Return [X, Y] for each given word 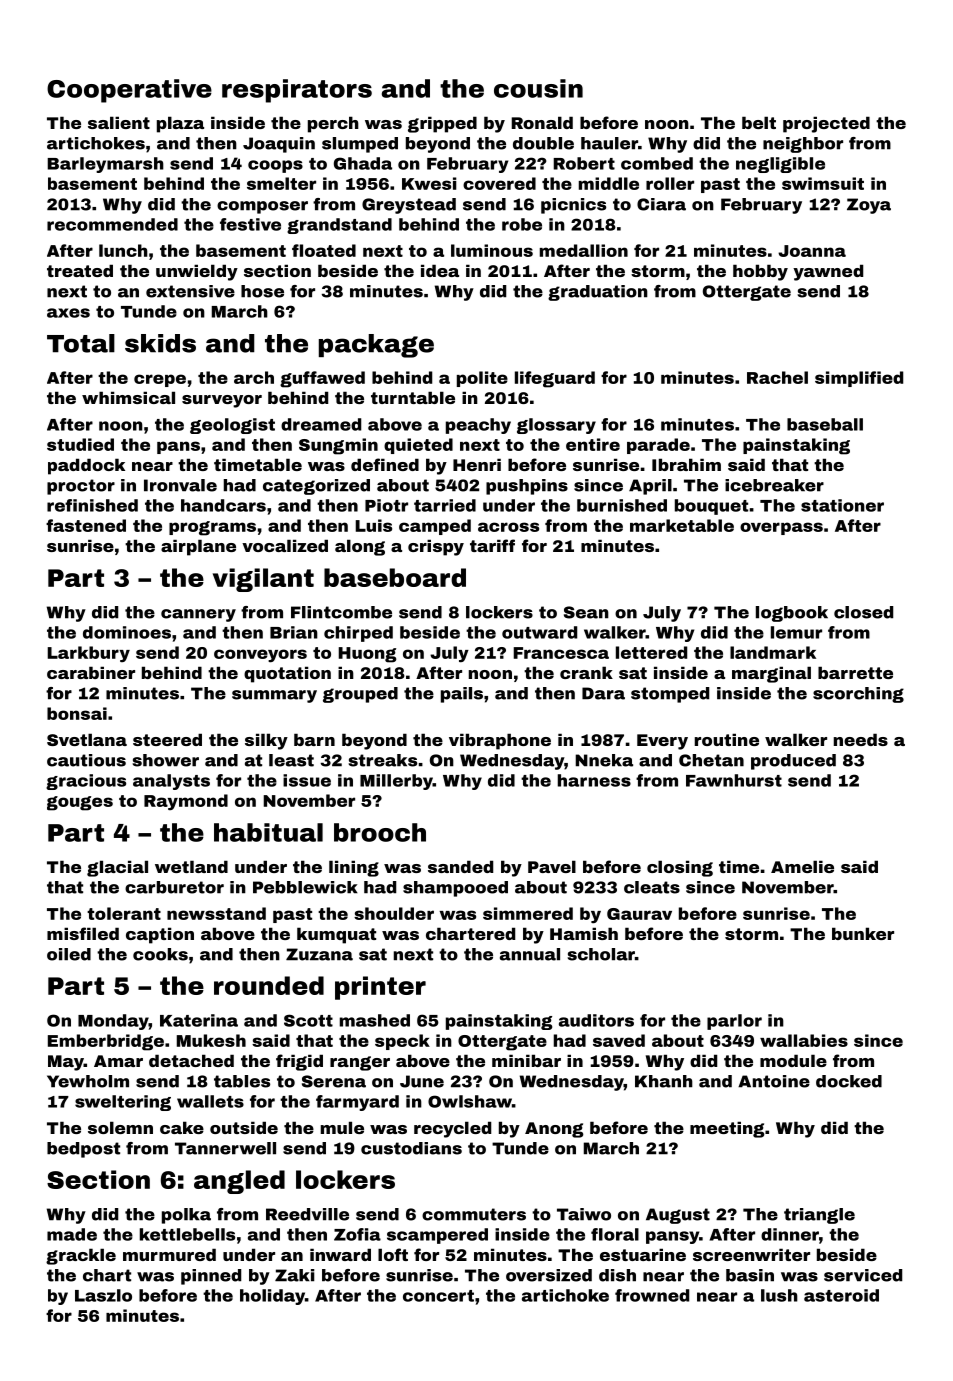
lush [779, 1295]
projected [826, 124]
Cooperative [129, 91]
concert [438, 1296]
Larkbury [88, 654]
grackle [81, 1256]
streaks [382, 760]
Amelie [802, 866]
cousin [538, 88]
